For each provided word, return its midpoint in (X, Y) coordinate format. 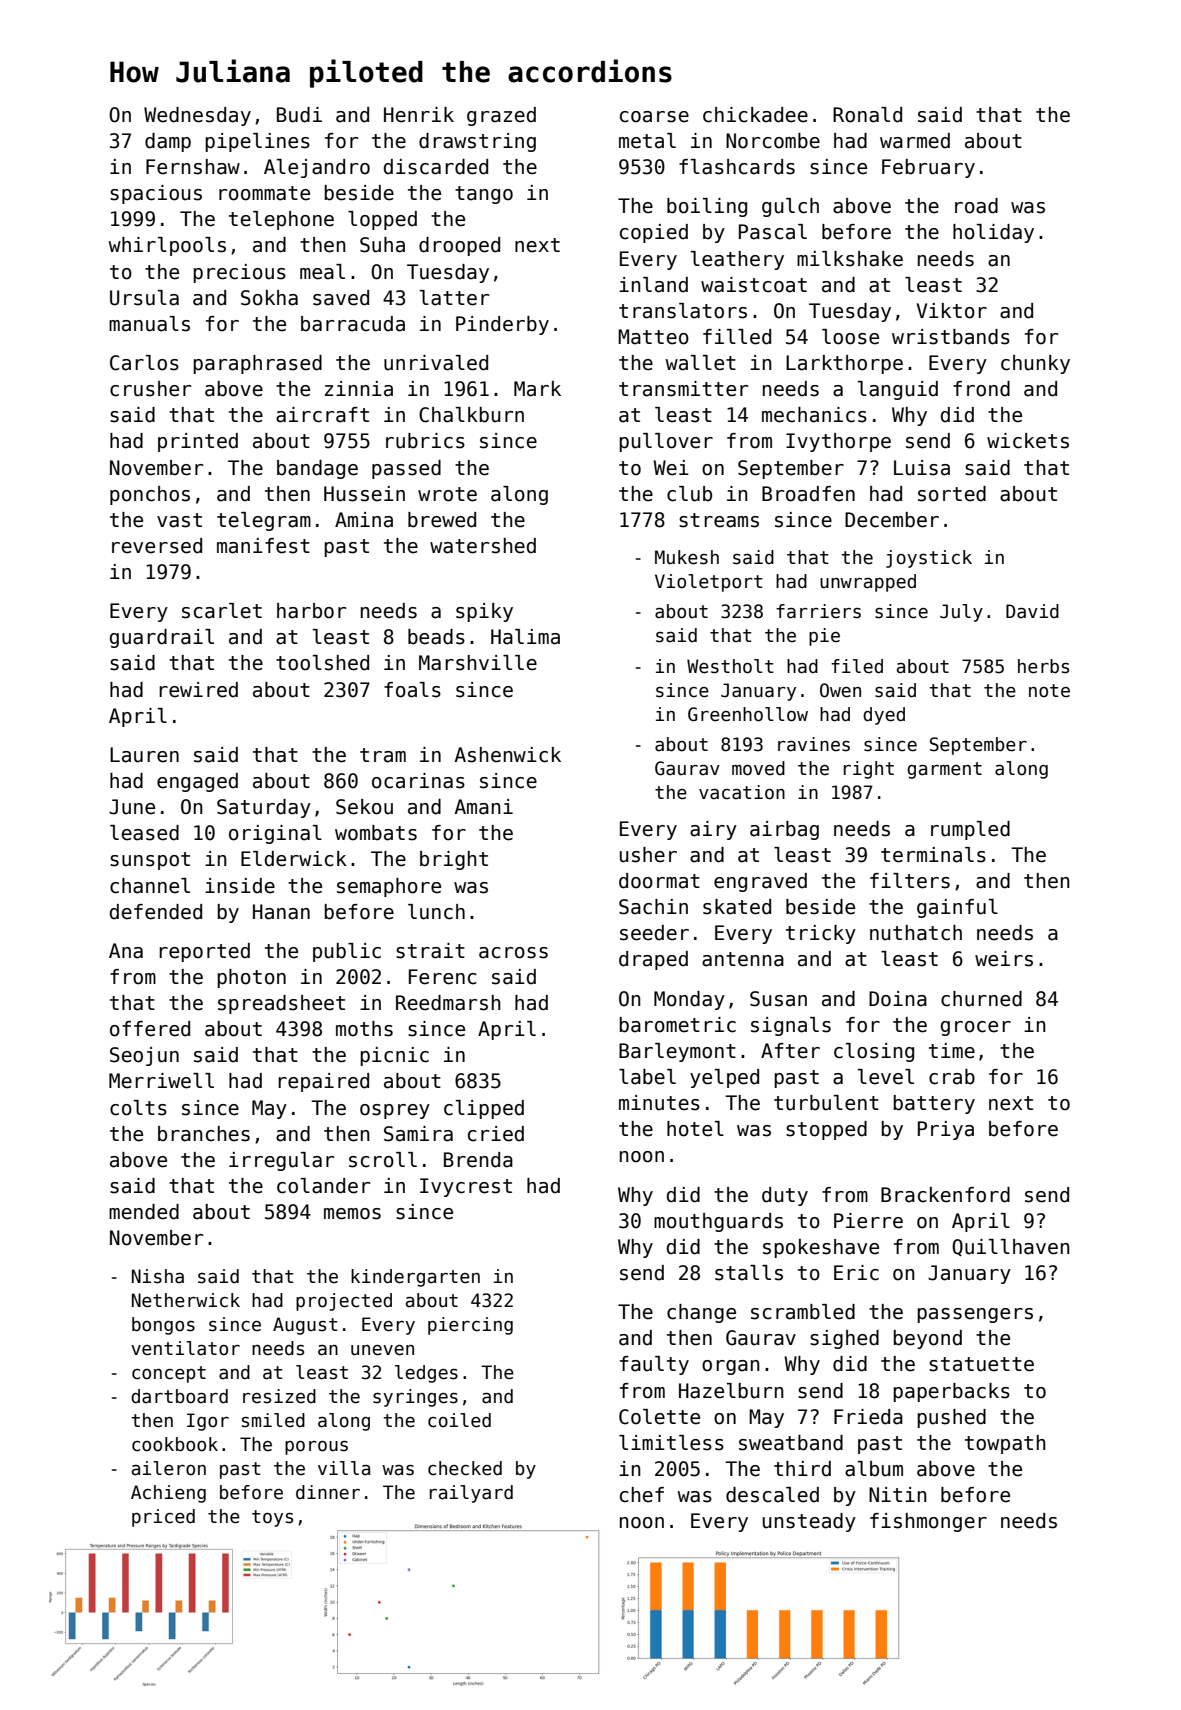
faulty (654, 1365)
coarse (654, 117)
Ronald (867, 115)
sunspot (150, 861)
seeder (654, 933)
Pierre (868, 1221)
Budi (299, 115)
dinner (328, 1492)
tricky (821, 934)
